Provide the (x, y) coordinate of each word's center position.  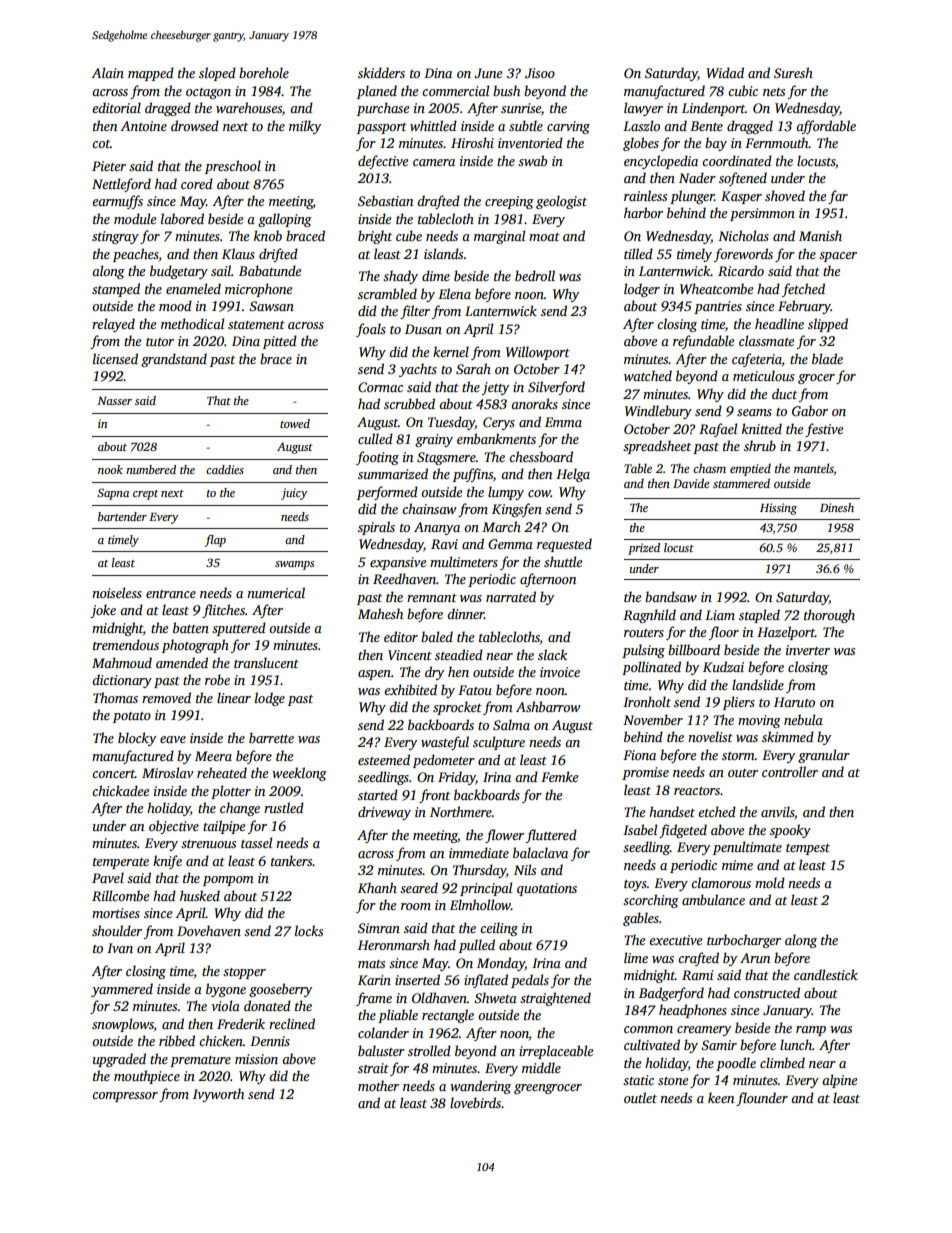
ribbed (177, 1040)
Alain (107, 72)
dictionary (122, 681)
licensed (115, 358)
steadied (459, 654)
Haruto (794, 702)
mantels (814, 468)
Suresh (793, 72)
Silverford (556, 388)
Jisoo (540, 73)
